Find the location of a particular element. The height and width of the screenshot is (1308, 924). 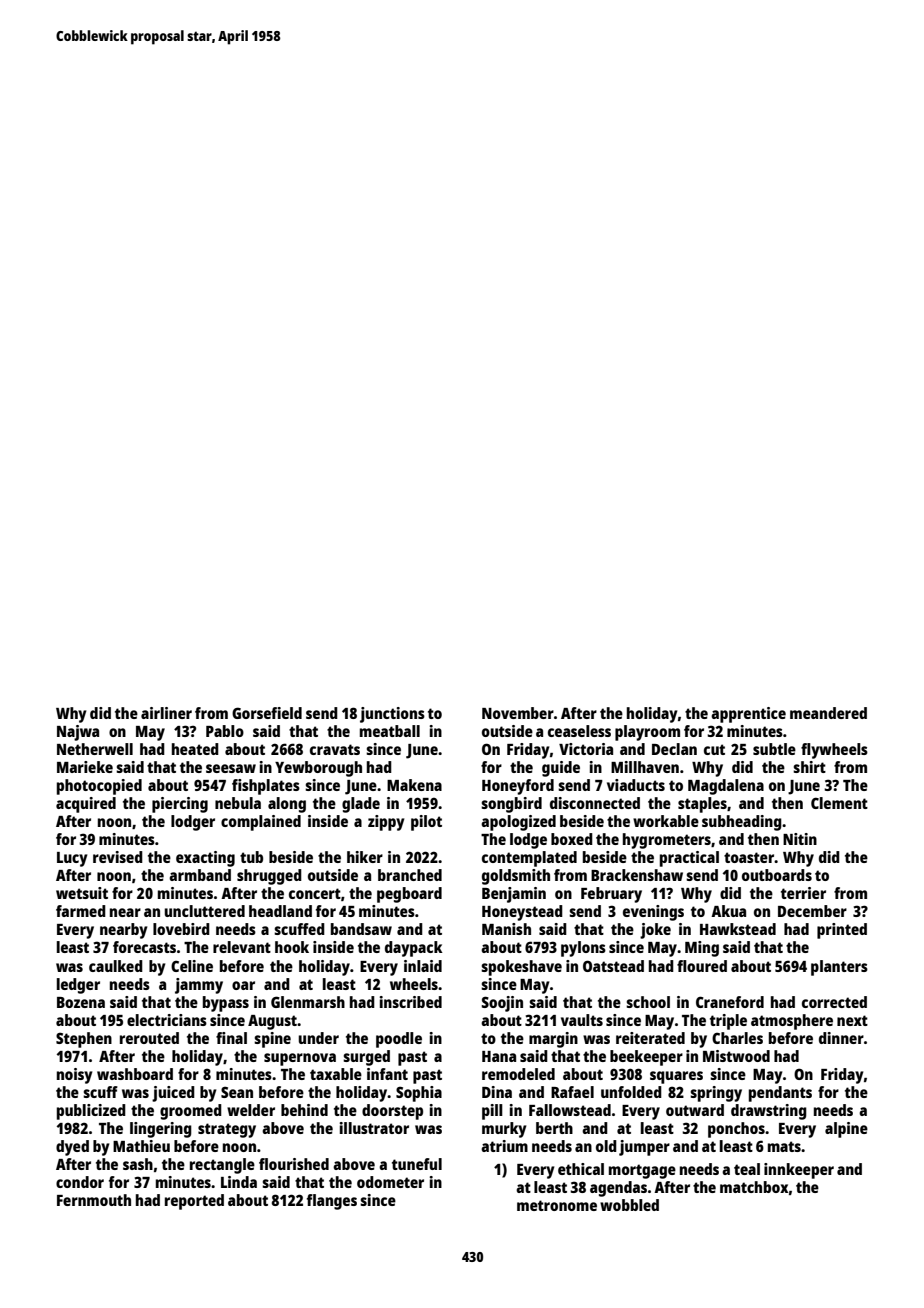

Hawkstead is located at coordinates (738, 929).
